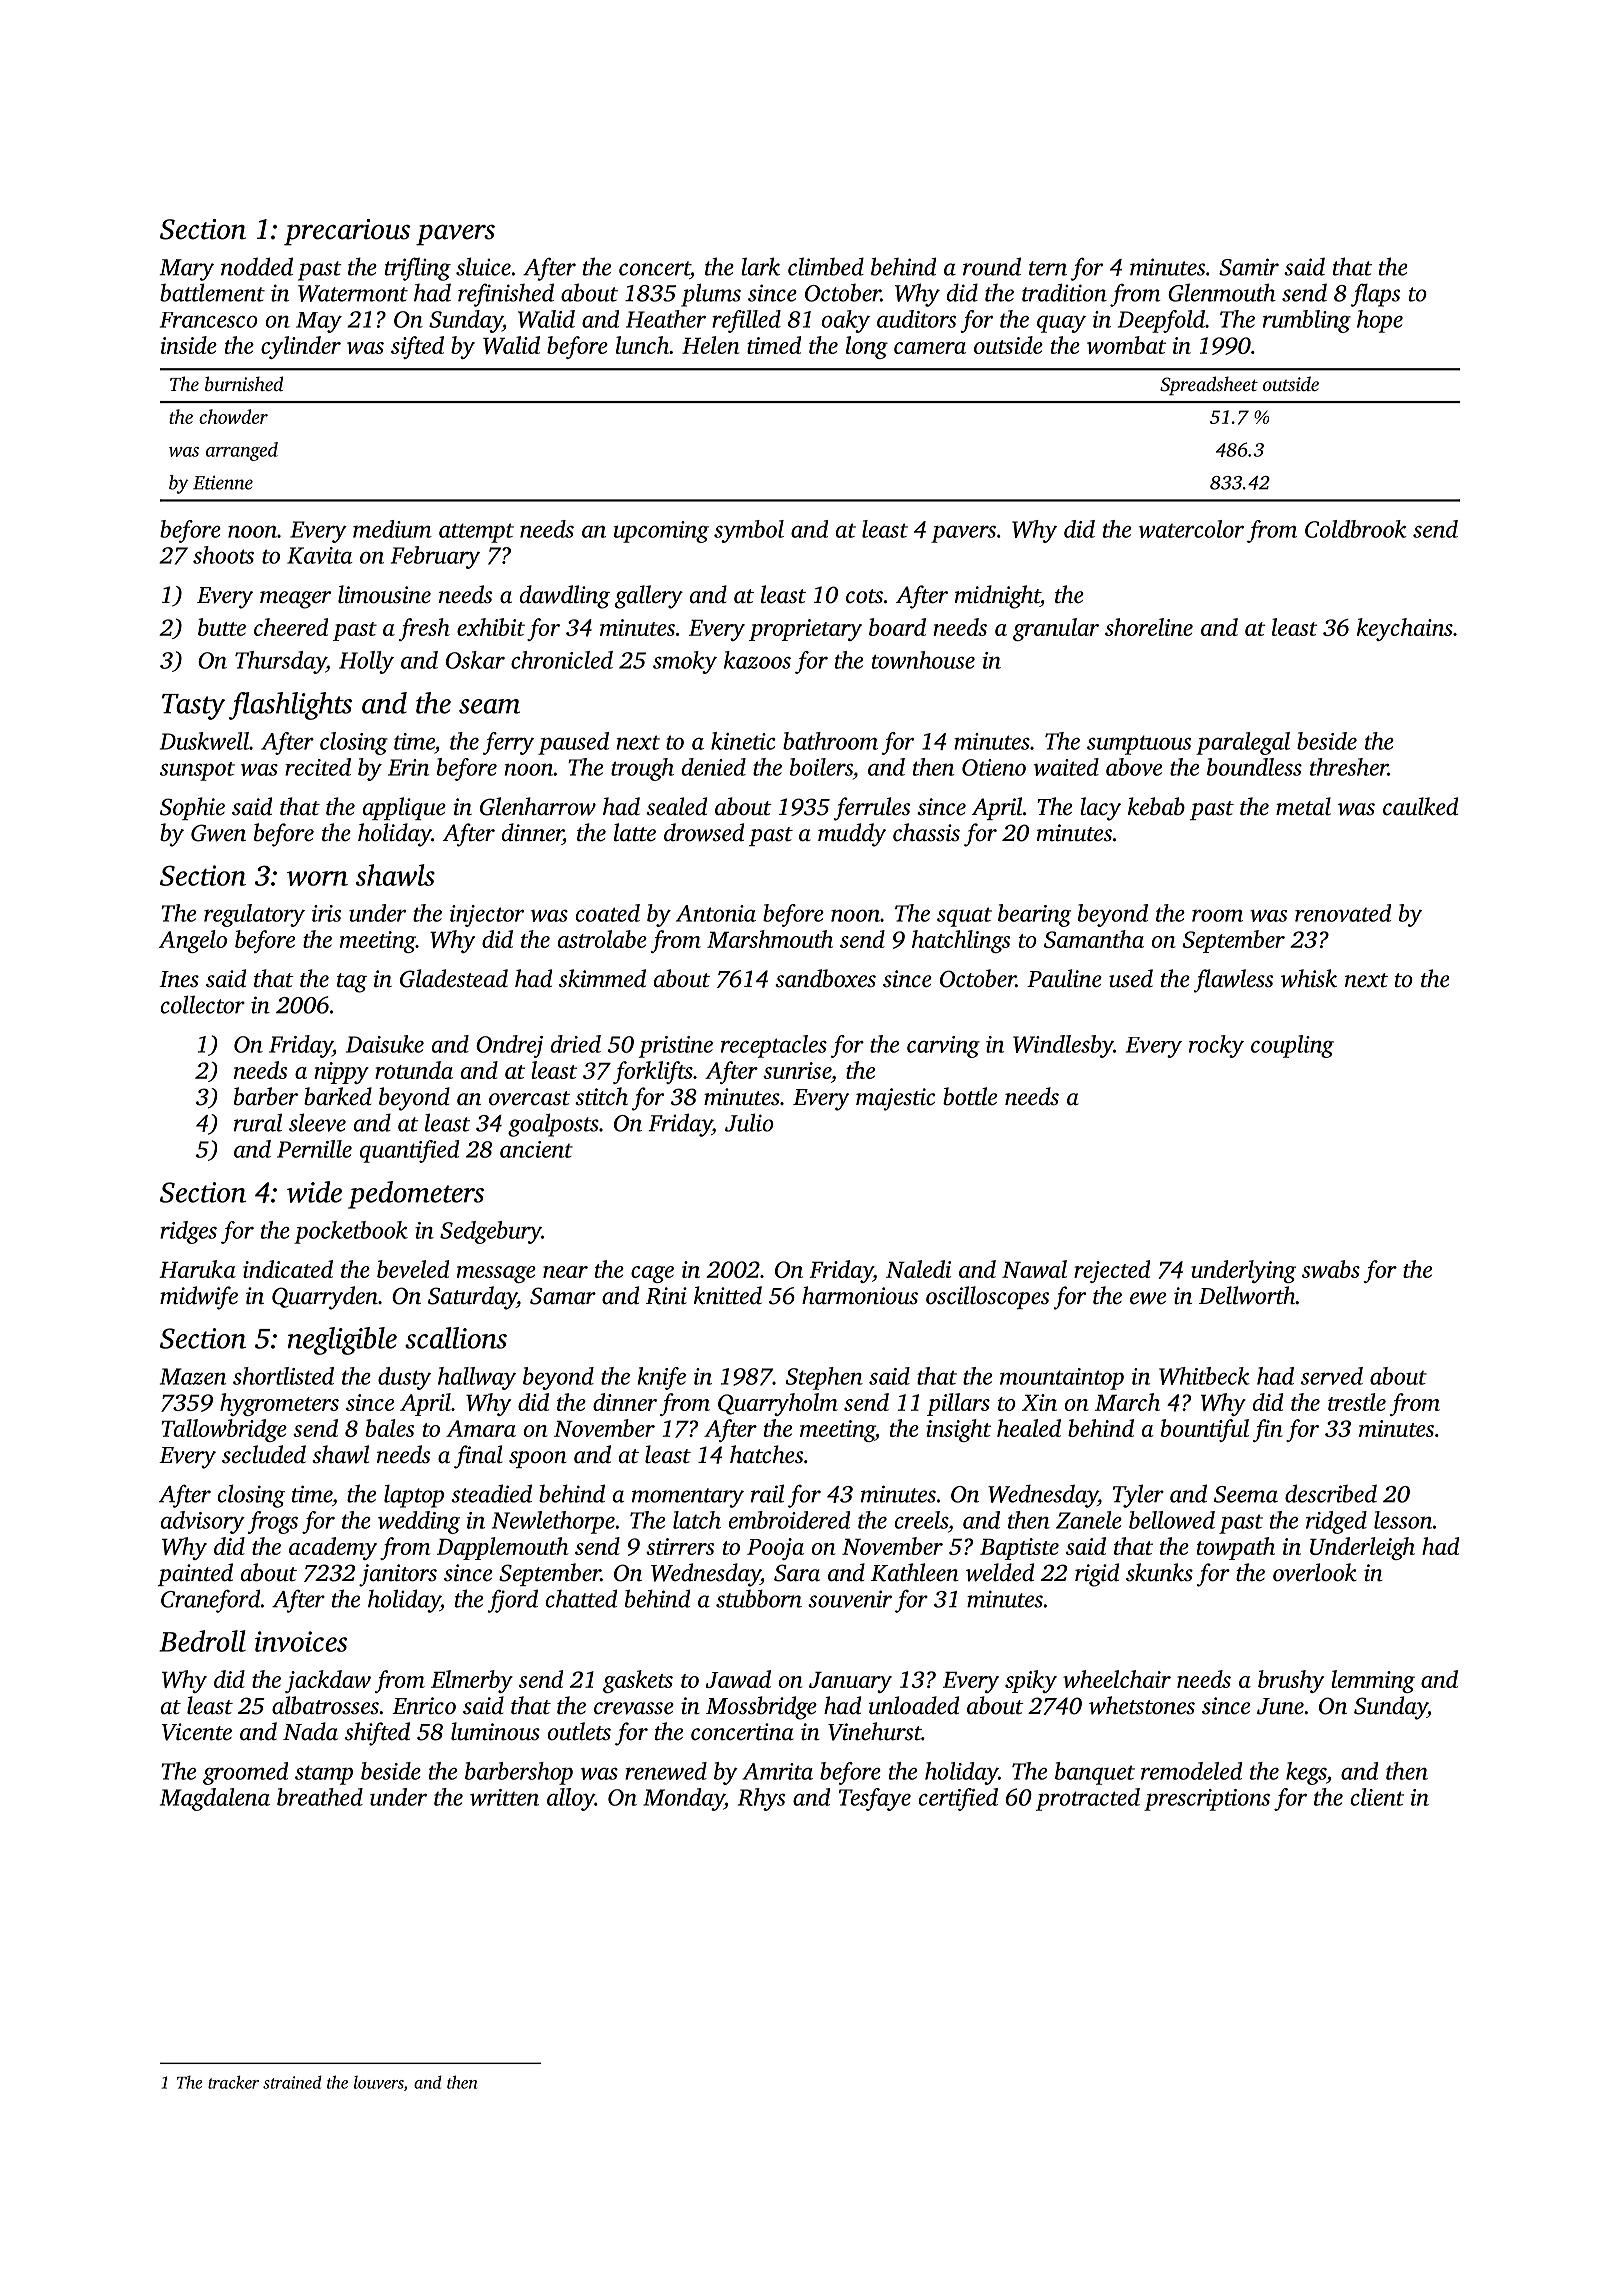  What do you see at coordinates (846, 321) in the image?
I see `oaky` at bounding box center [846, 321].
